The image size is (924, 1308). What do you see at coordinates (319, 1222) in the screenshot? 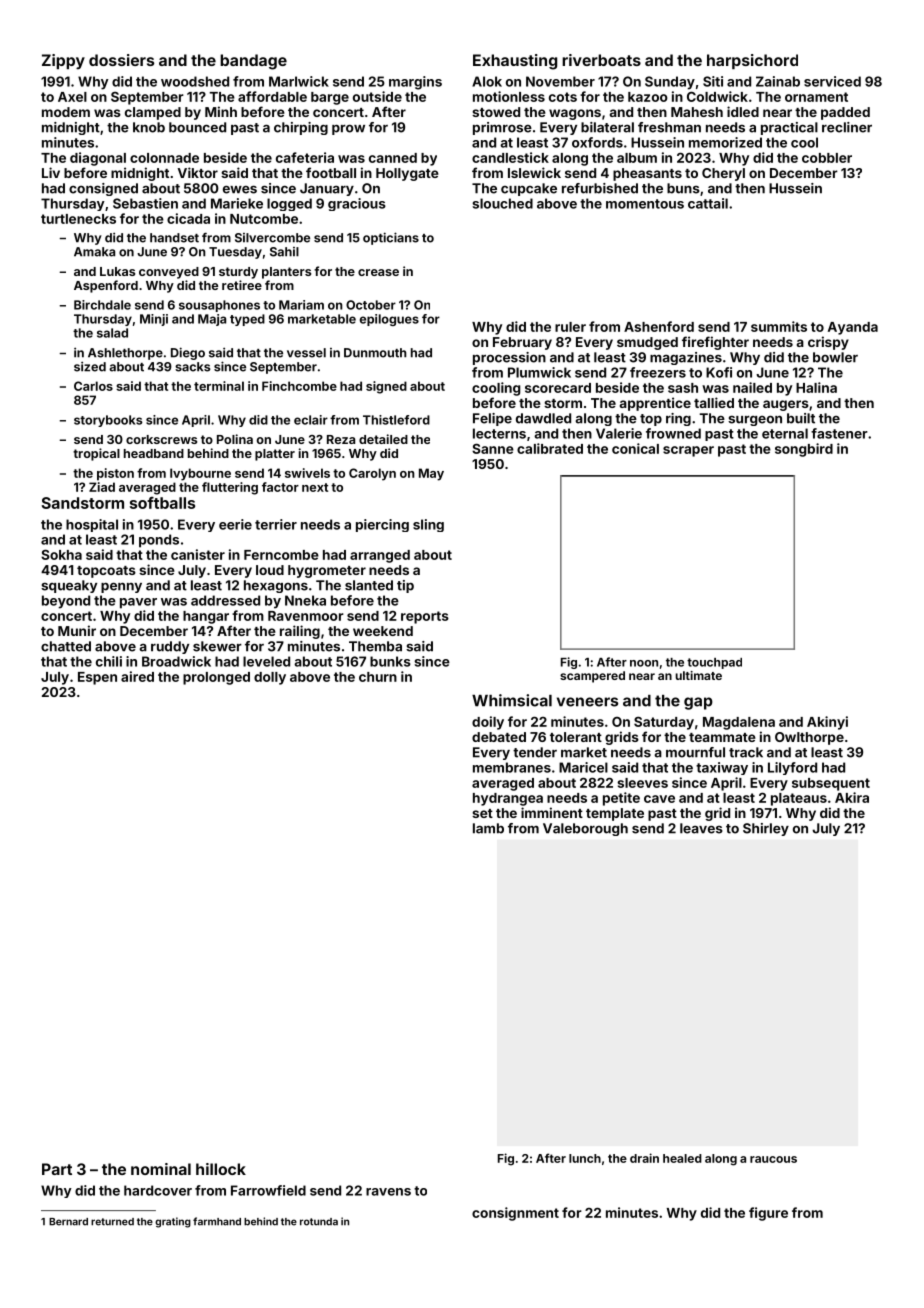
I see `rotunda` at bounding box center [319, 1222].
